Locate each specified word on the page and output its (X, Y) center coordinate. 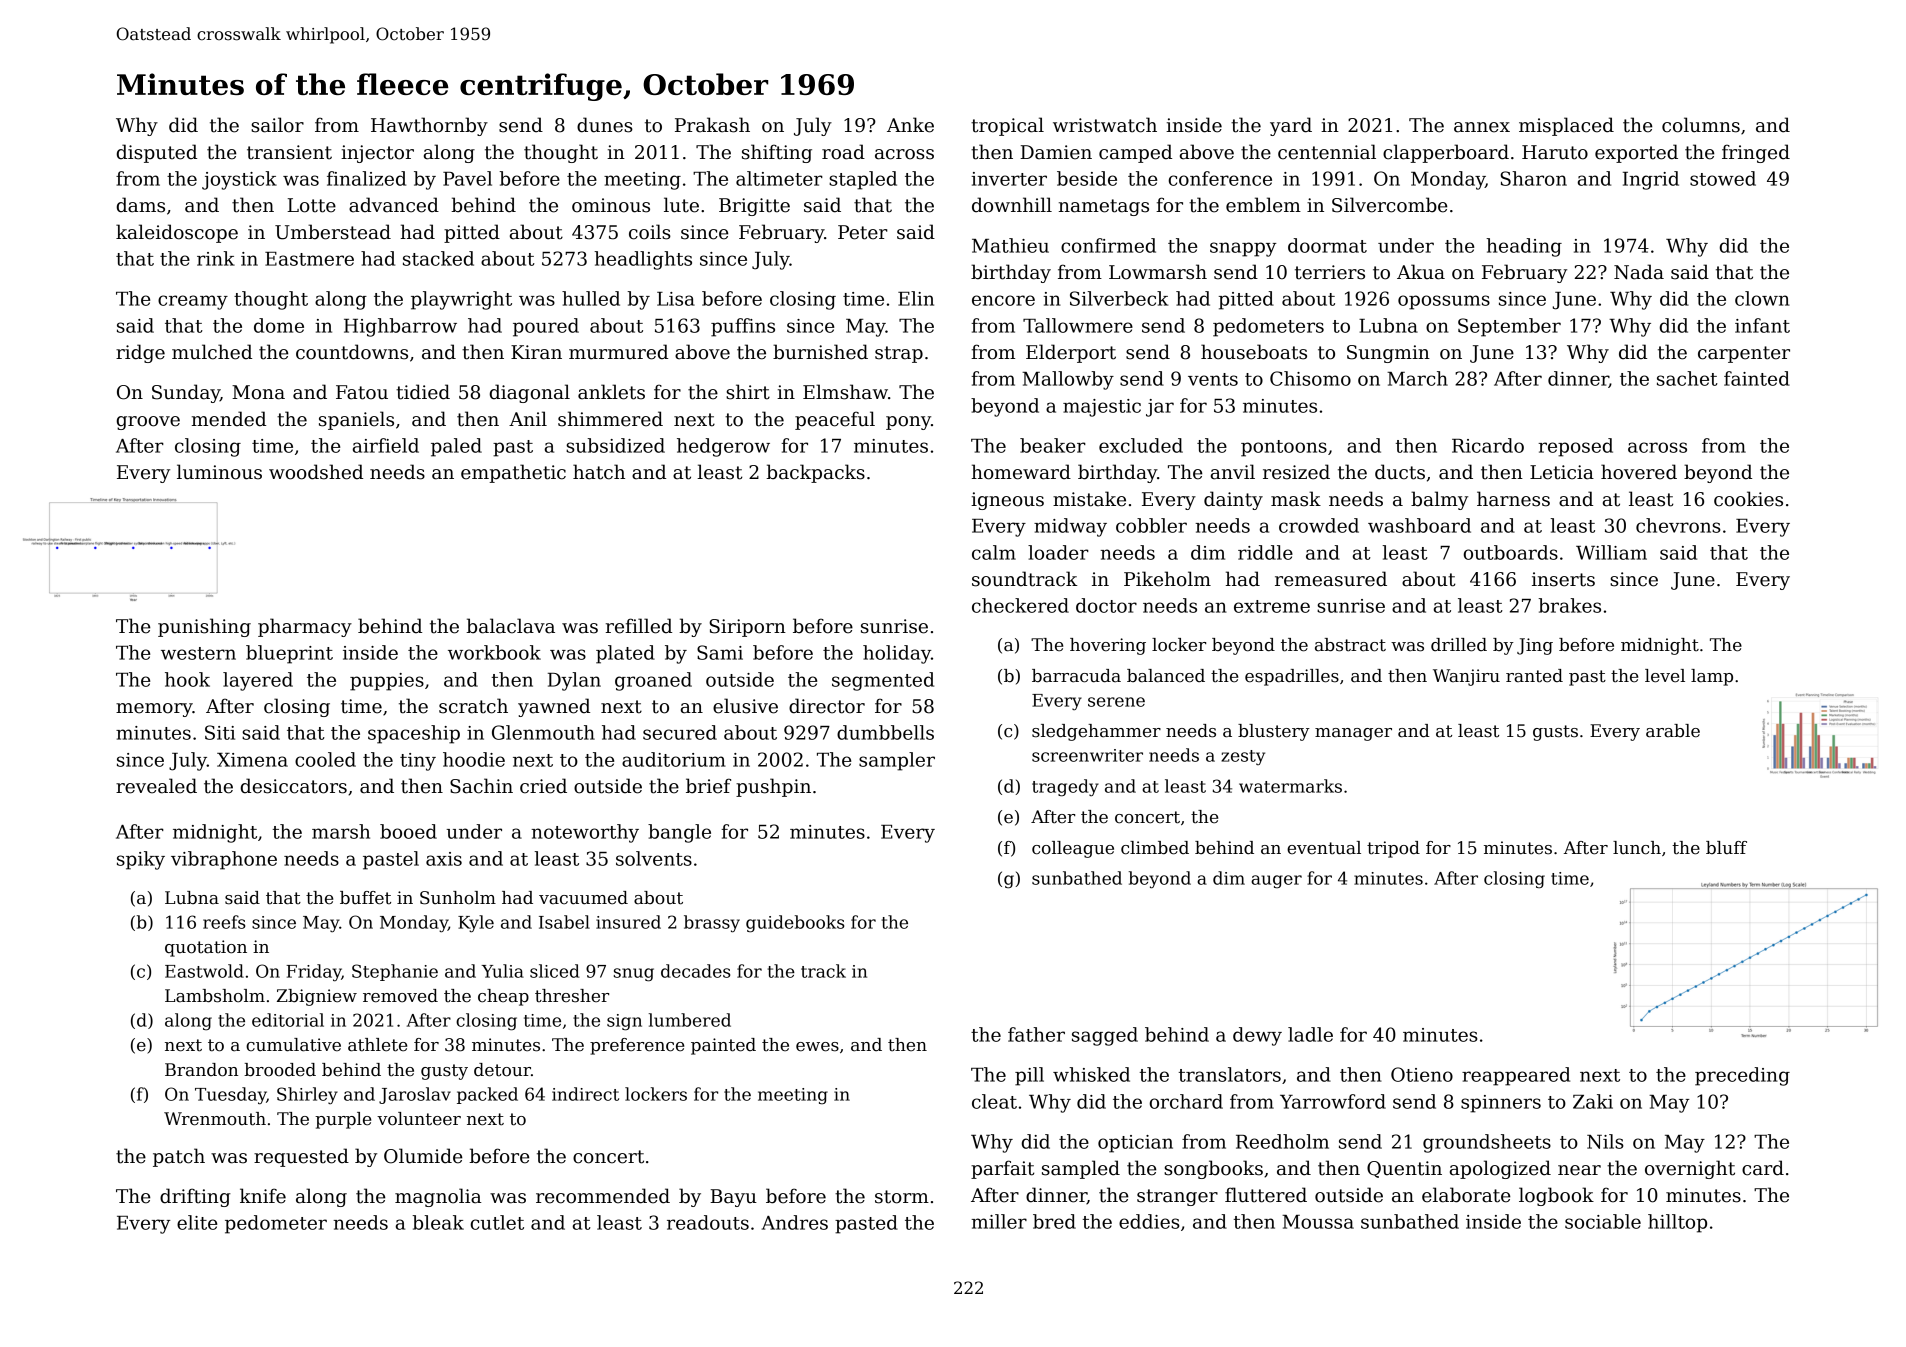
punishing (204, 627)
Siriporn (747, 628)
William (1611, 552)
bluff (1726, 848)
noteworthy (585, 833)
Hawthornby (429, 126)
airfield (386, 445)
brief (708, 786)
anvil (1233, 472)
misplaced (1566, 126)
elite (197, 1222)
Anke (910, 125)
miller (999, 1221)
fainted (1757, 378)
